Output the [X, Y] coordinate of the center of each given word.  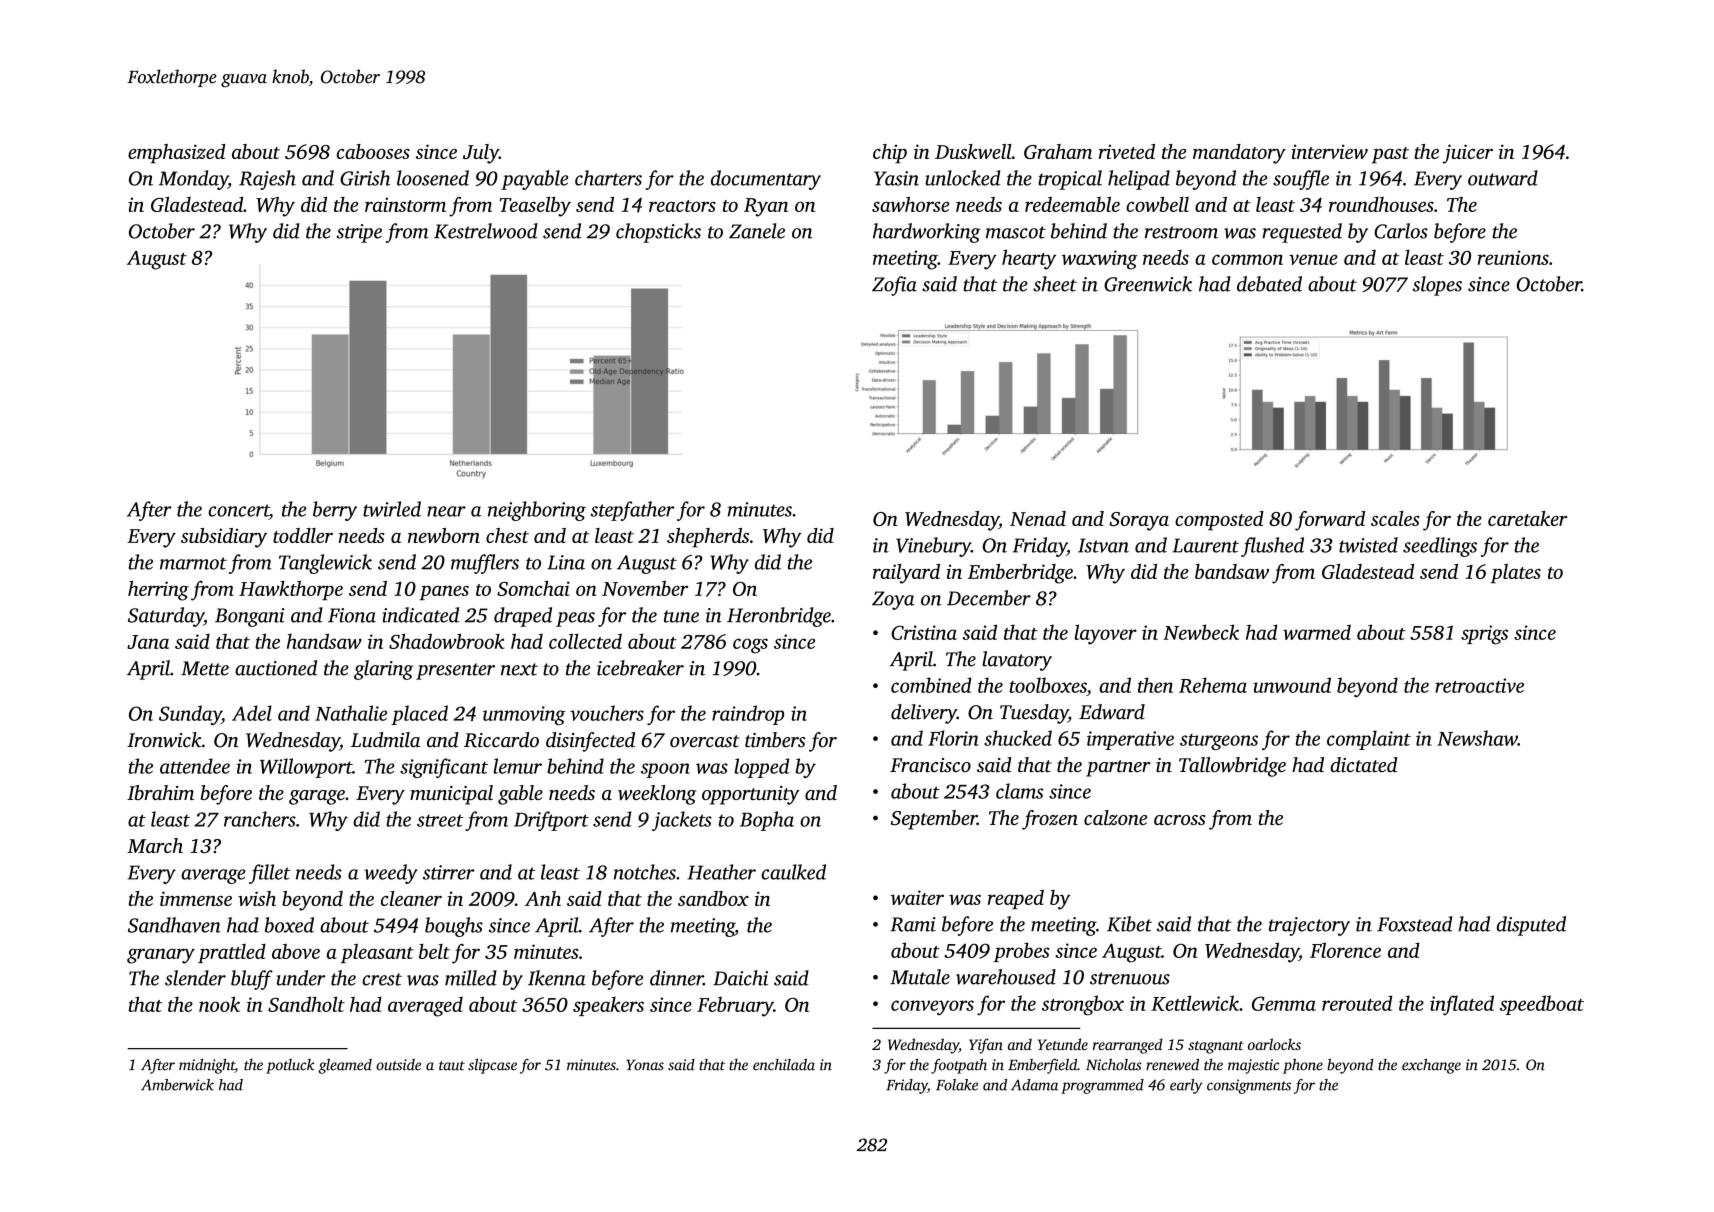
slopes [1437, 286]
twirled [392, 509]
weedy [391, 874]
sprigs [1484, 635]
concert [239, 510]
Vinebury [933, 547]
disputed [1531, 926]
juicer [1468, 154]
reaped [1016, 899]
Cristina [924, 632]
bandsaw [1232, 571]
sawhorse [911, 204]
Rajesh [267, 180]
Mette [205, 668]
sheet [1055, 284]
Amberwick [177, 1085]
